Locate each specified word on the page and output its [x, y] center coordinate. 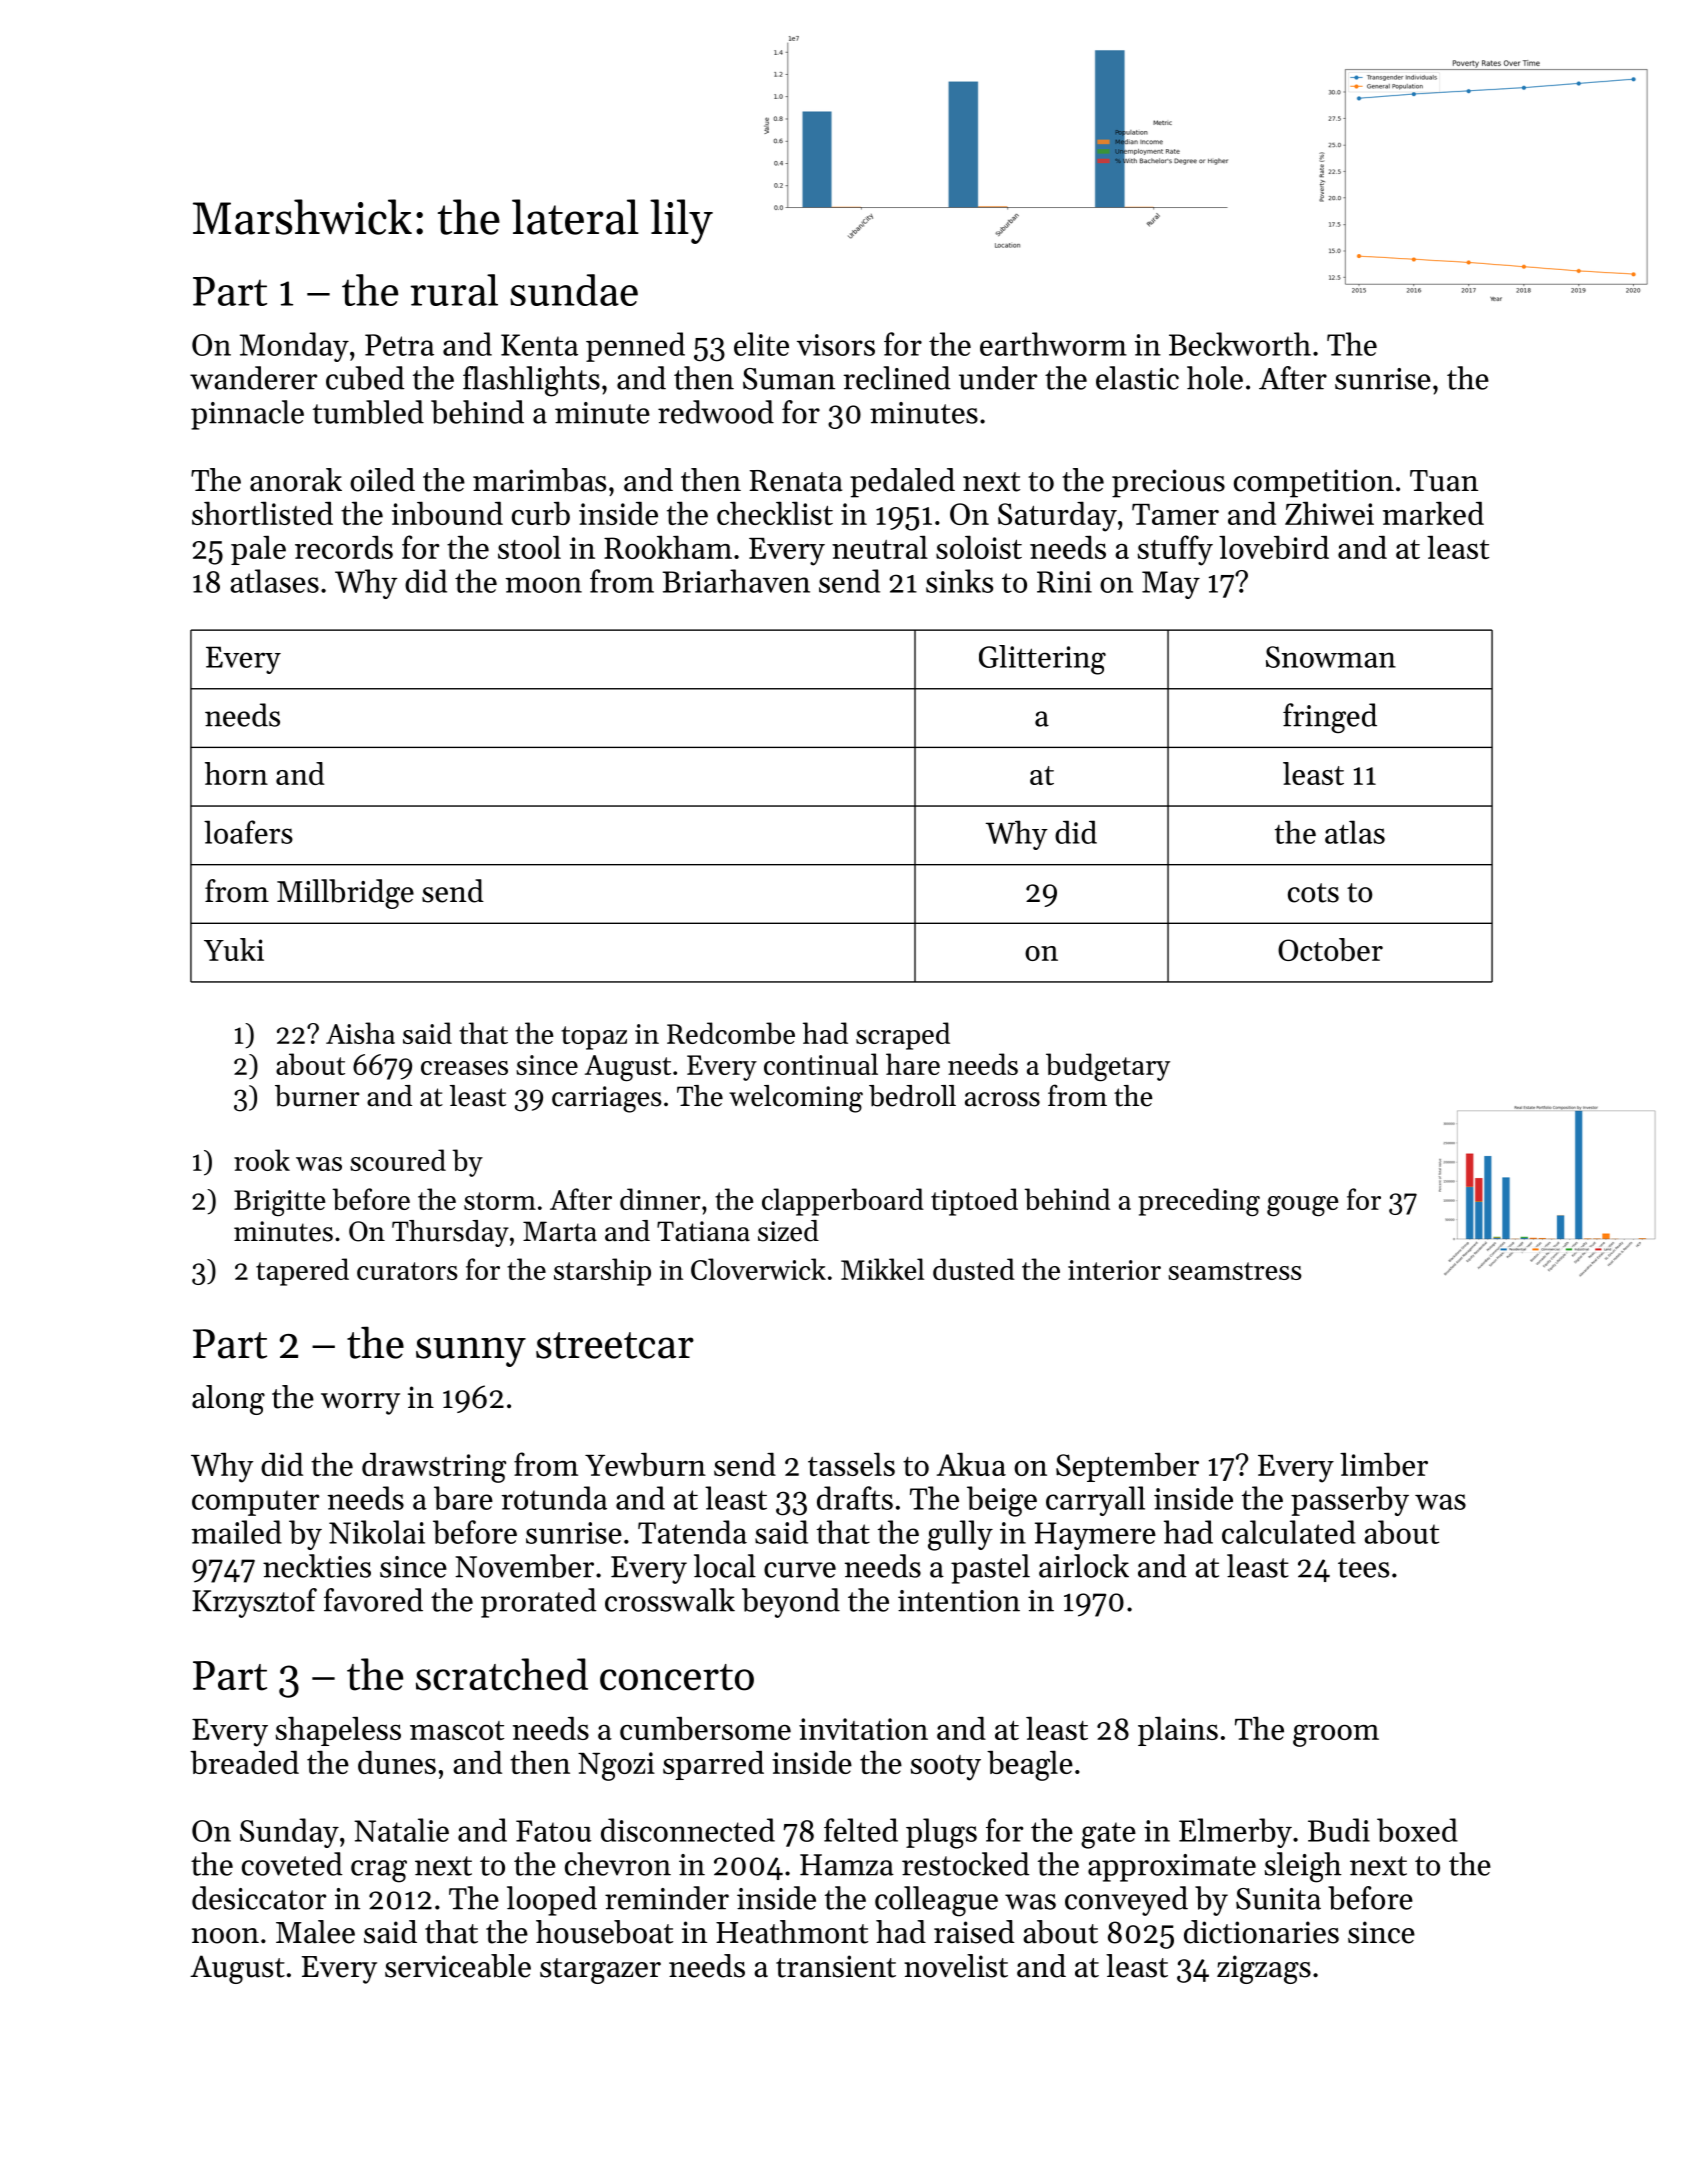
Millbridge [345, 894]
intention [959, 1601]
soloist [979, 547]
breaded [244, 1762]
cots [1313, 893]
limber [1384, 1464]
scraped [903, 1036]
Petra [399, 345]
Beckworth [1240, 344]
